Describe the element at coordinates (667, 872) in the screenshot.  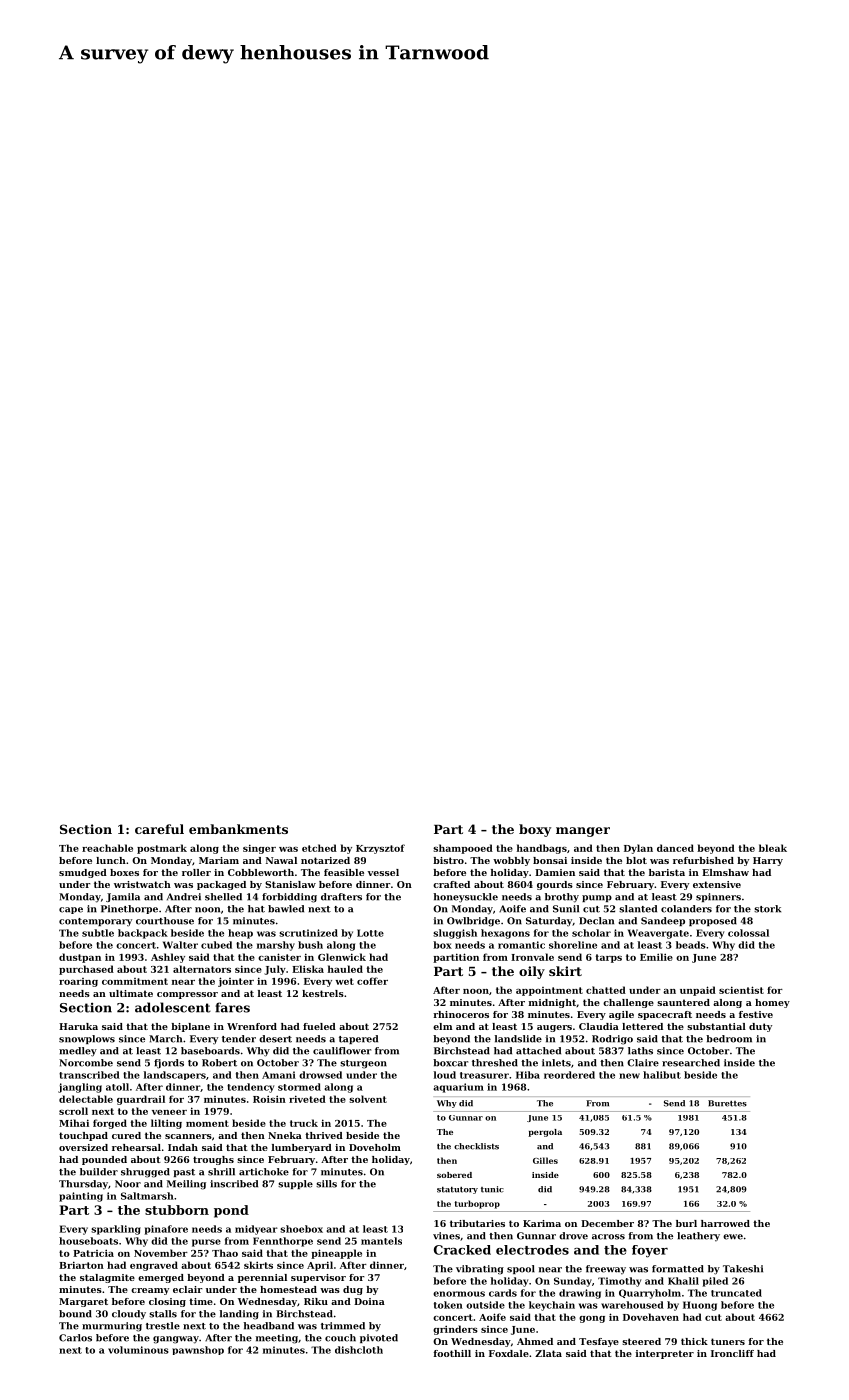
I see `barista` at that location.
